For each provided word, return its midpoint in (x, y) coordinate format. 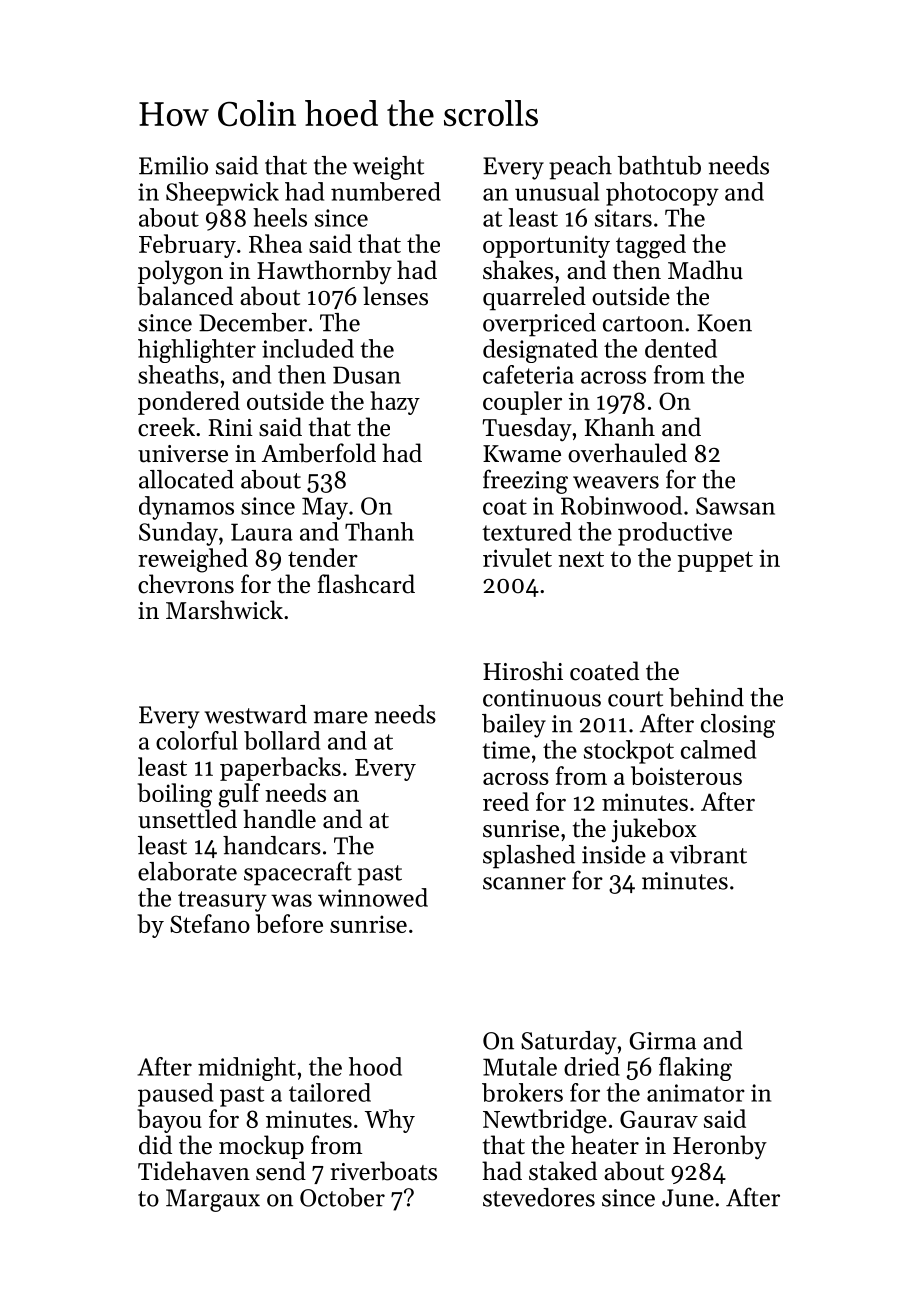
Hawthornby (324, 272)
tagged (651, 246)
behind (706, 697)
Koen (724, 323)
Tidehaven (194, 1171)
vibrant (708, 854)
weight (388, 168)
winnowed (373, 897)
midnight (247, 1069)
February (187, 246)
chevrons (186, 584)
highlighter (197, 351)
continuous (542, 698)
